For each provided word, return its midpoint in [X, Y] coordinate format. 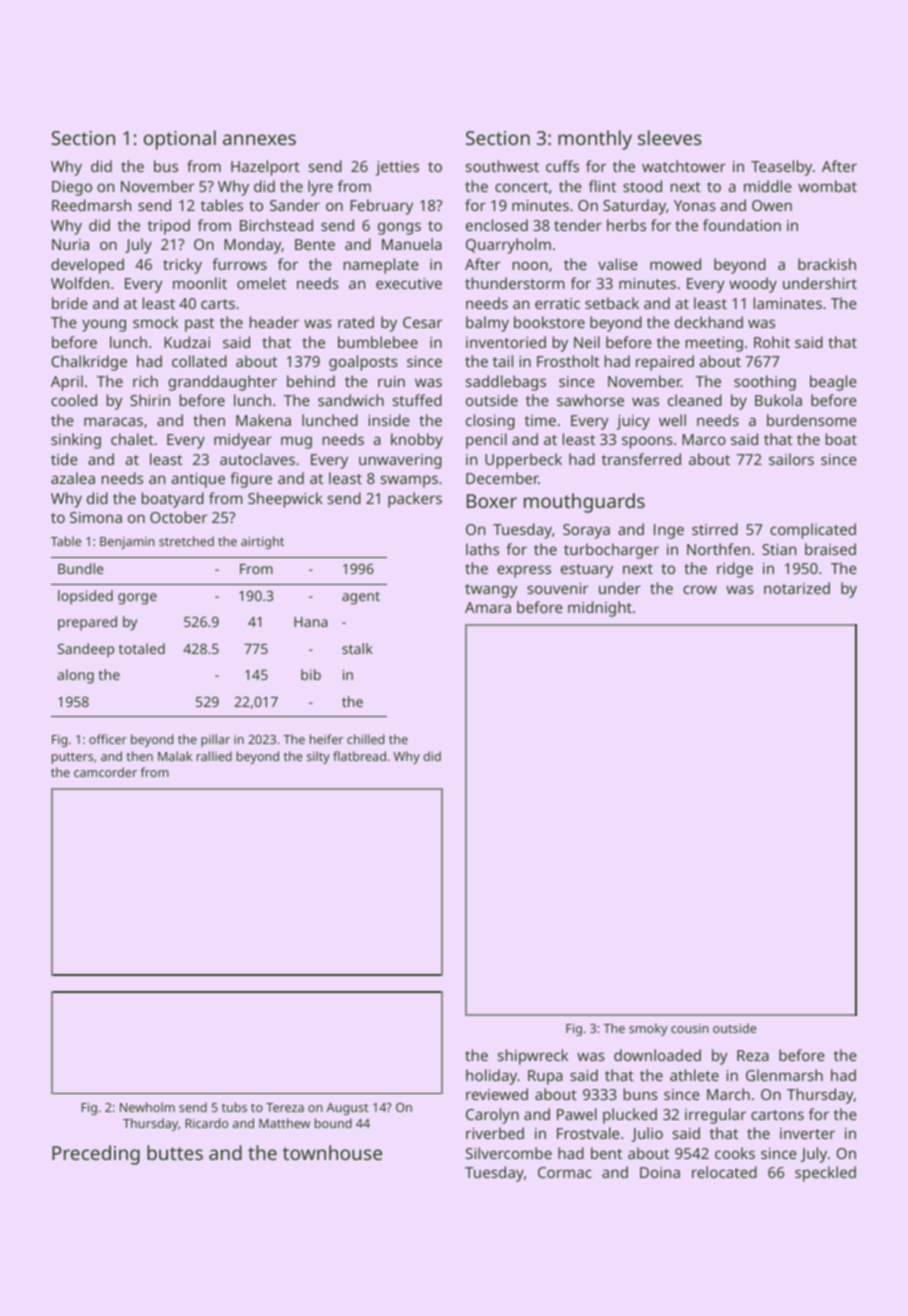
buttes [175, 1152]
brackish [827, 264]
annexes [259, 139]
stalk [357, 648]
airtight [262, 542]
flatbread [359, 756]
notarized [797, 588]
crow [700, 589]
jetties [397, 168]
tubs [234, 1107]
